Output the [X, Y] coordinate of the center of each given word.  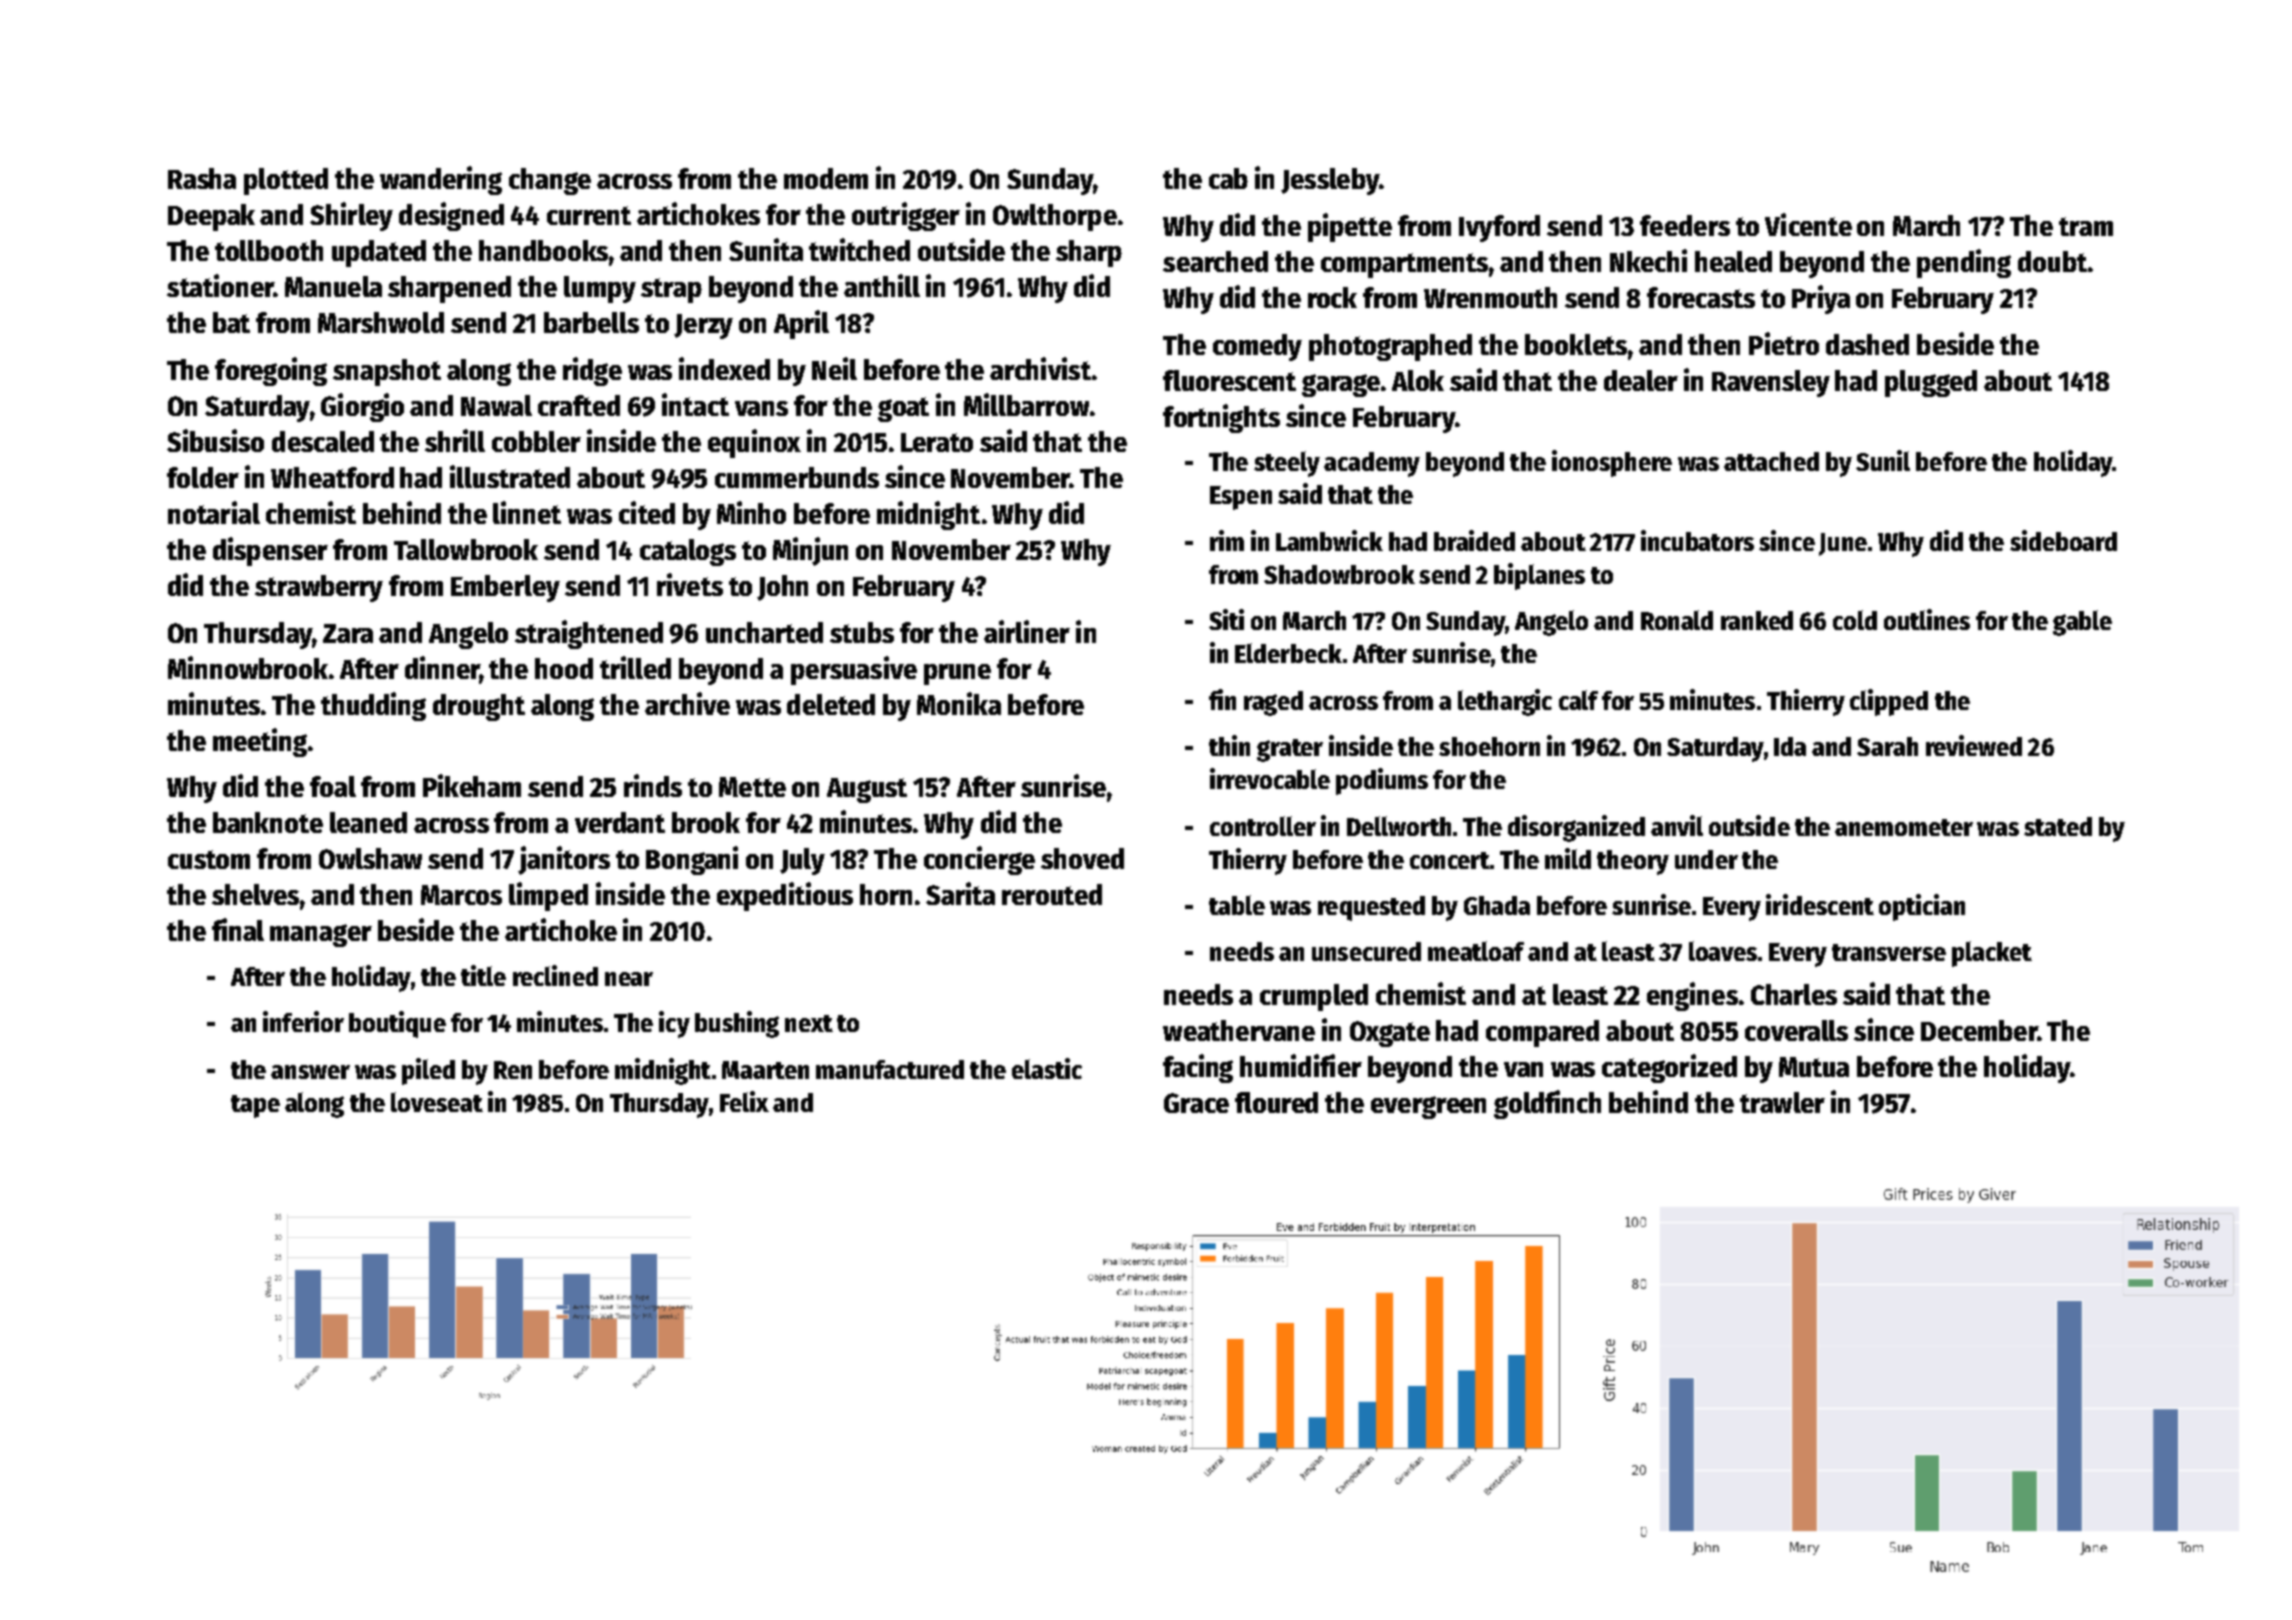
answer [310, 1072]
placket [1992, 954]
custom [209, 859]
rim [1227, 540]
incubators [1697, 540]
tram [2086, 226]
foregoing [271, 371]
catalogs [688, 552]
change [550, 181]
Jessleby [1330, 181]
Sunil [1883, 460]
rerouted [1052, 894]
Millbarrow [1026, 404]
